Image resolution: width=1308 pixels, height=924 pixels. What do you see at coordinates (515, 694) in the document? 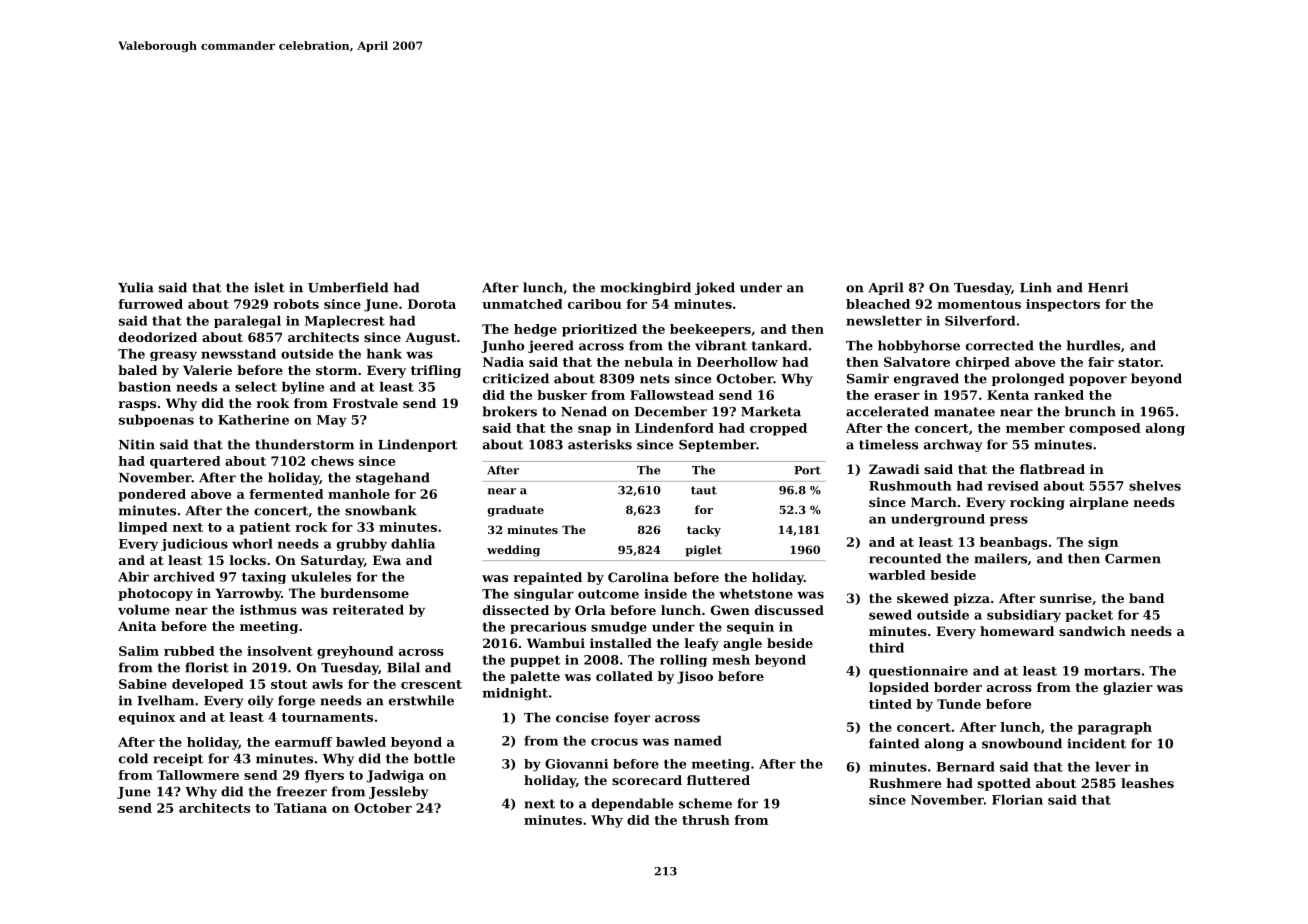
I see `midnight` at bounding box center [515, 694].
